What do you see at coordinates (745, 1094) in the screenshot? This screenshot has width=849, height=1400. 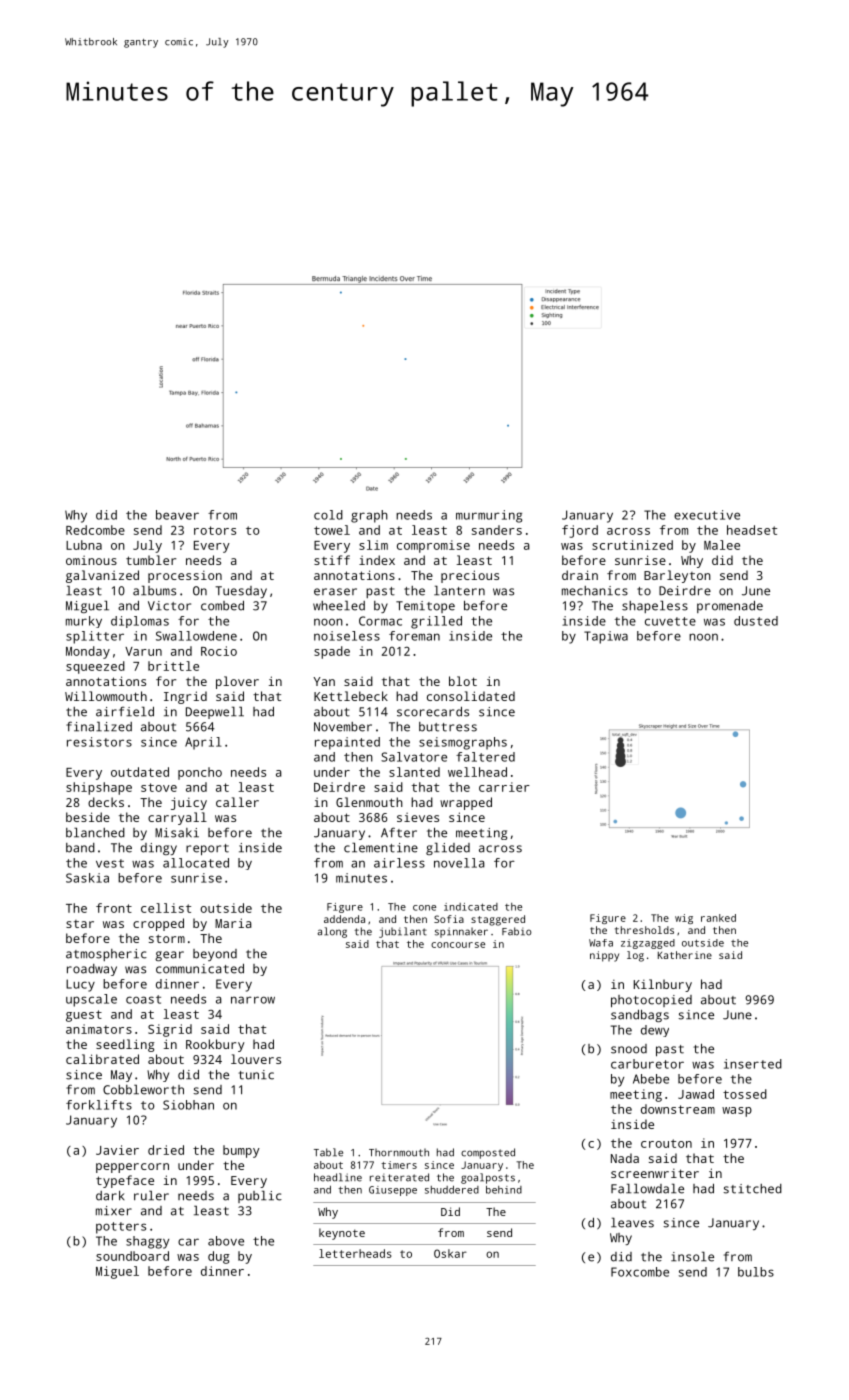 I see `tossed` at bounding box center [745, 1094].
